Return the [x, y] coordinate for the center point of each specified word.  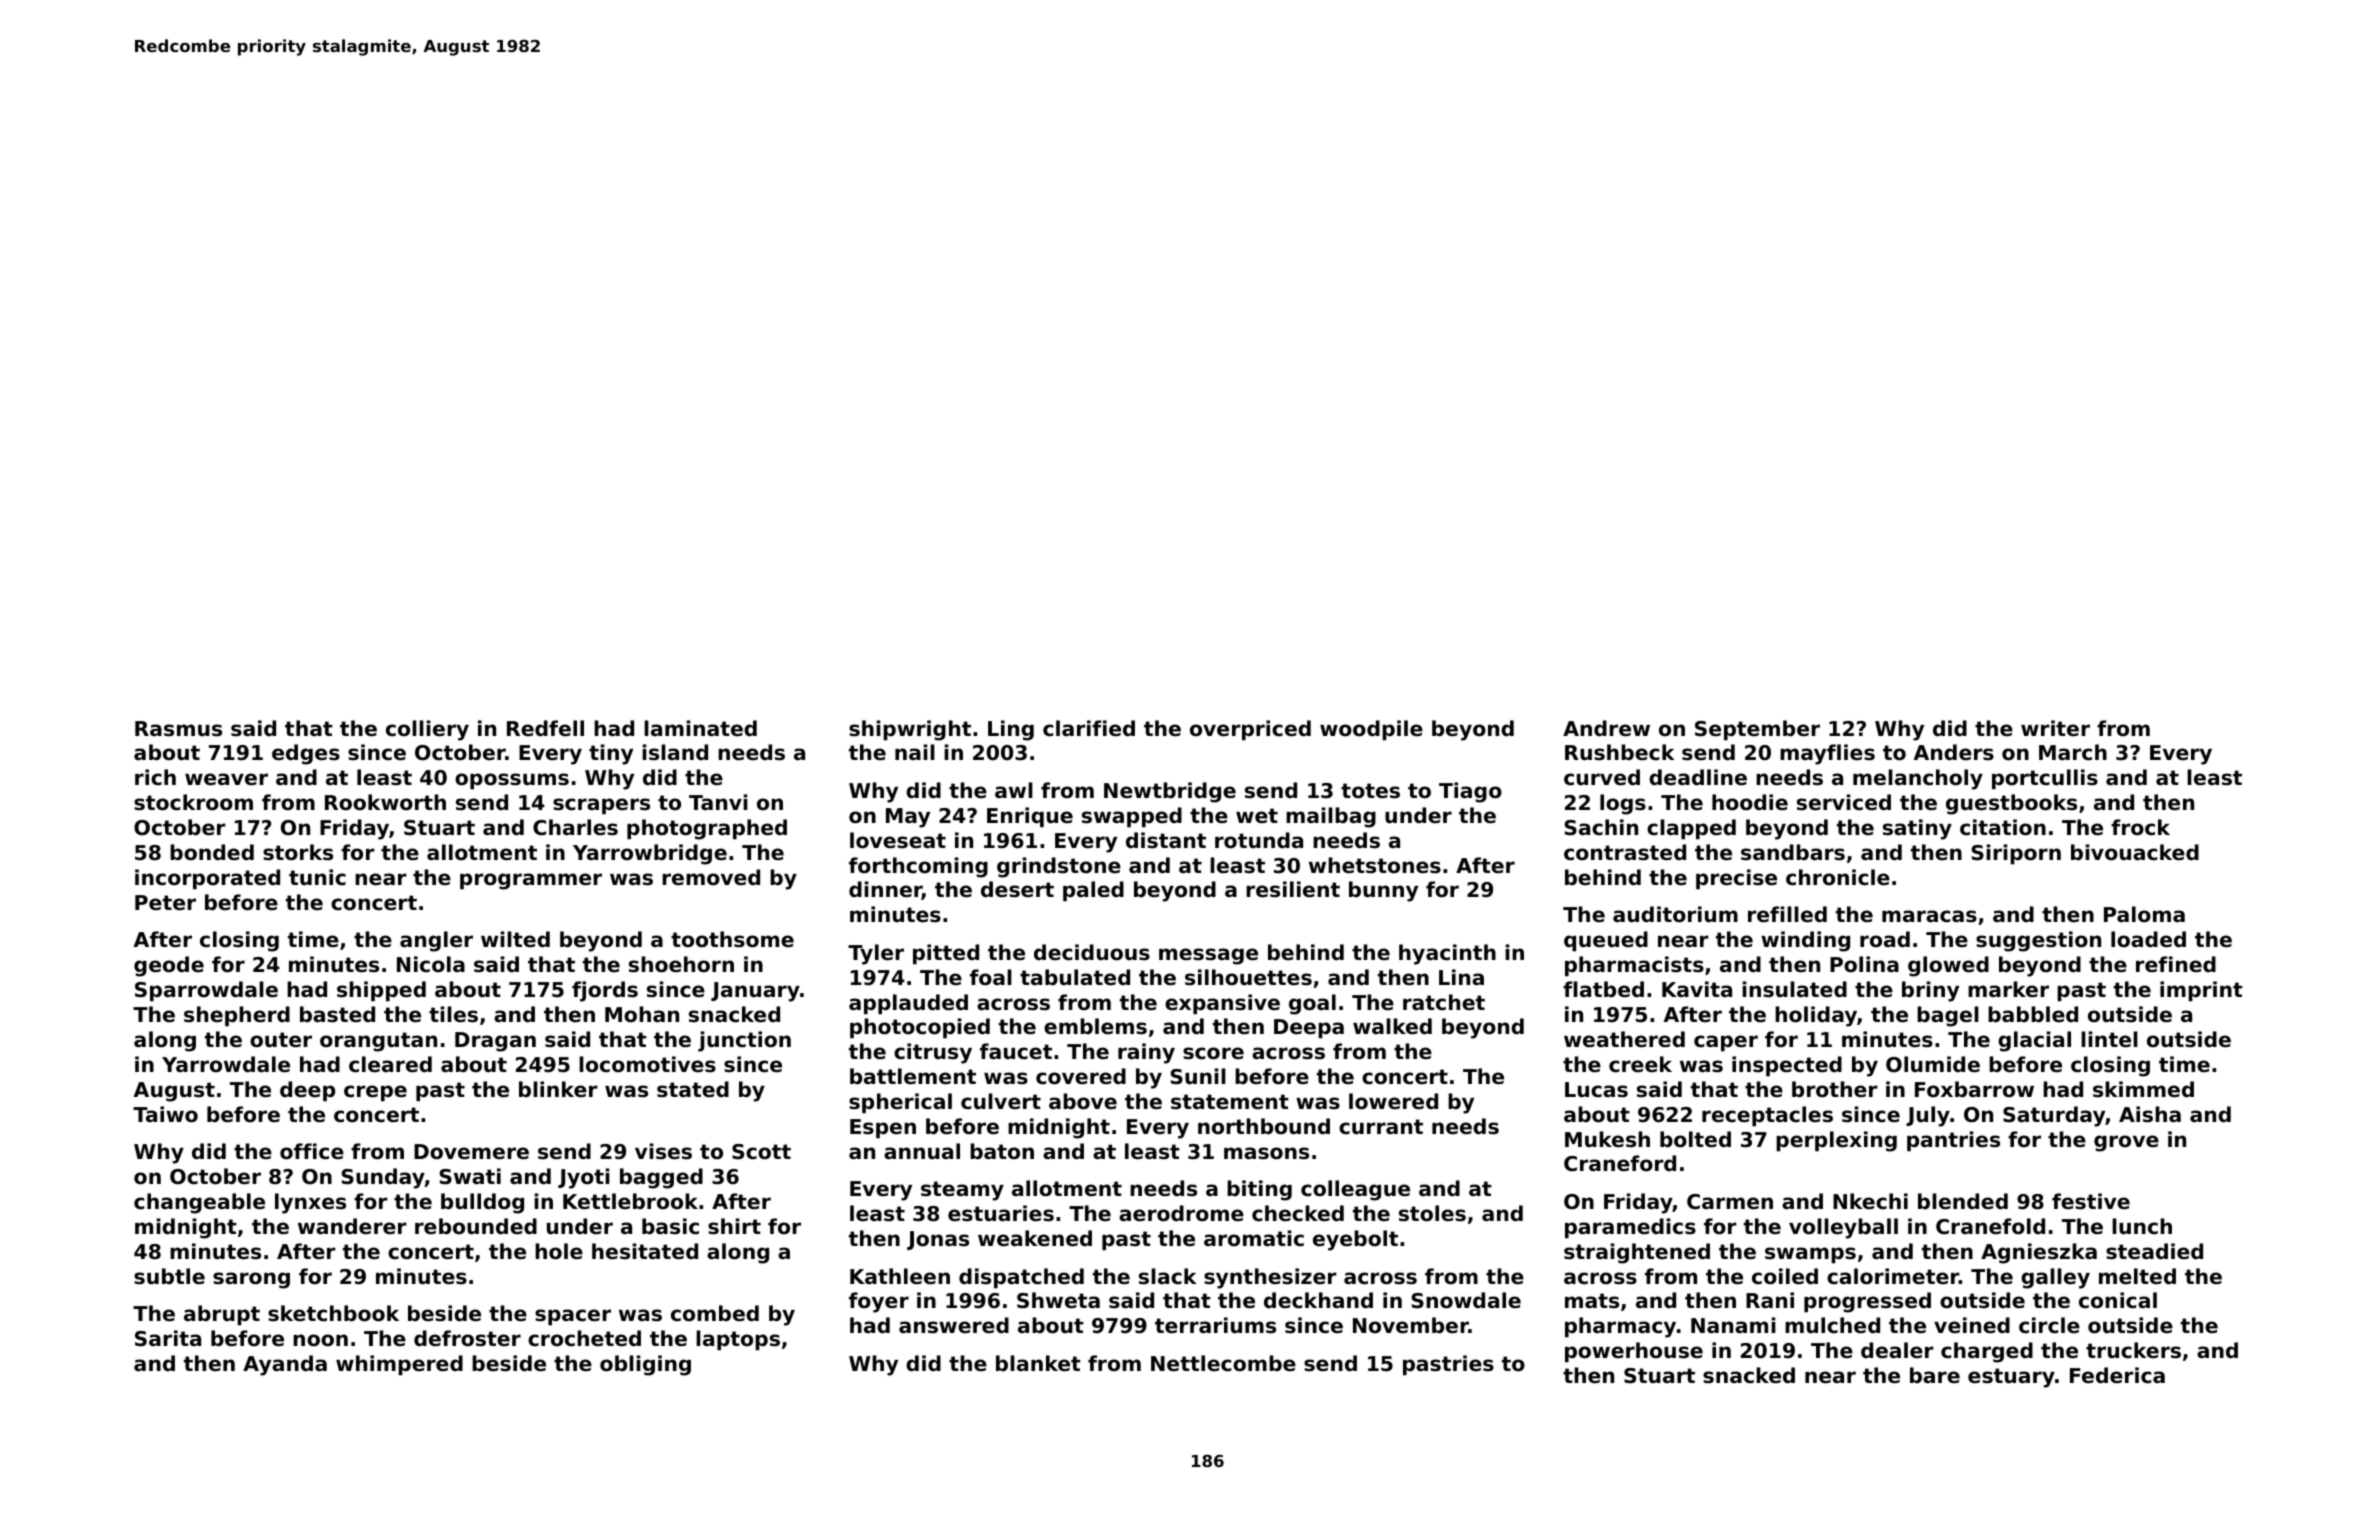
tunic [317, 877]
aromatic [1254, 1238]
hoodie [1750, 802]
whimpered [399, 1365]
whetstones [1375, 865]
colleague [1355, 1190]
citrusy [933, 1053]
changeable [199, 1203]
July [1928, 1116]
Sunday [383, 1178]
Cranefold [1990, 1226]
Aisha [2150, 1114]
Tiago [1470, 792]
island [675, 752]
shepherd [237, 1016]
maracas [1929, 916]
